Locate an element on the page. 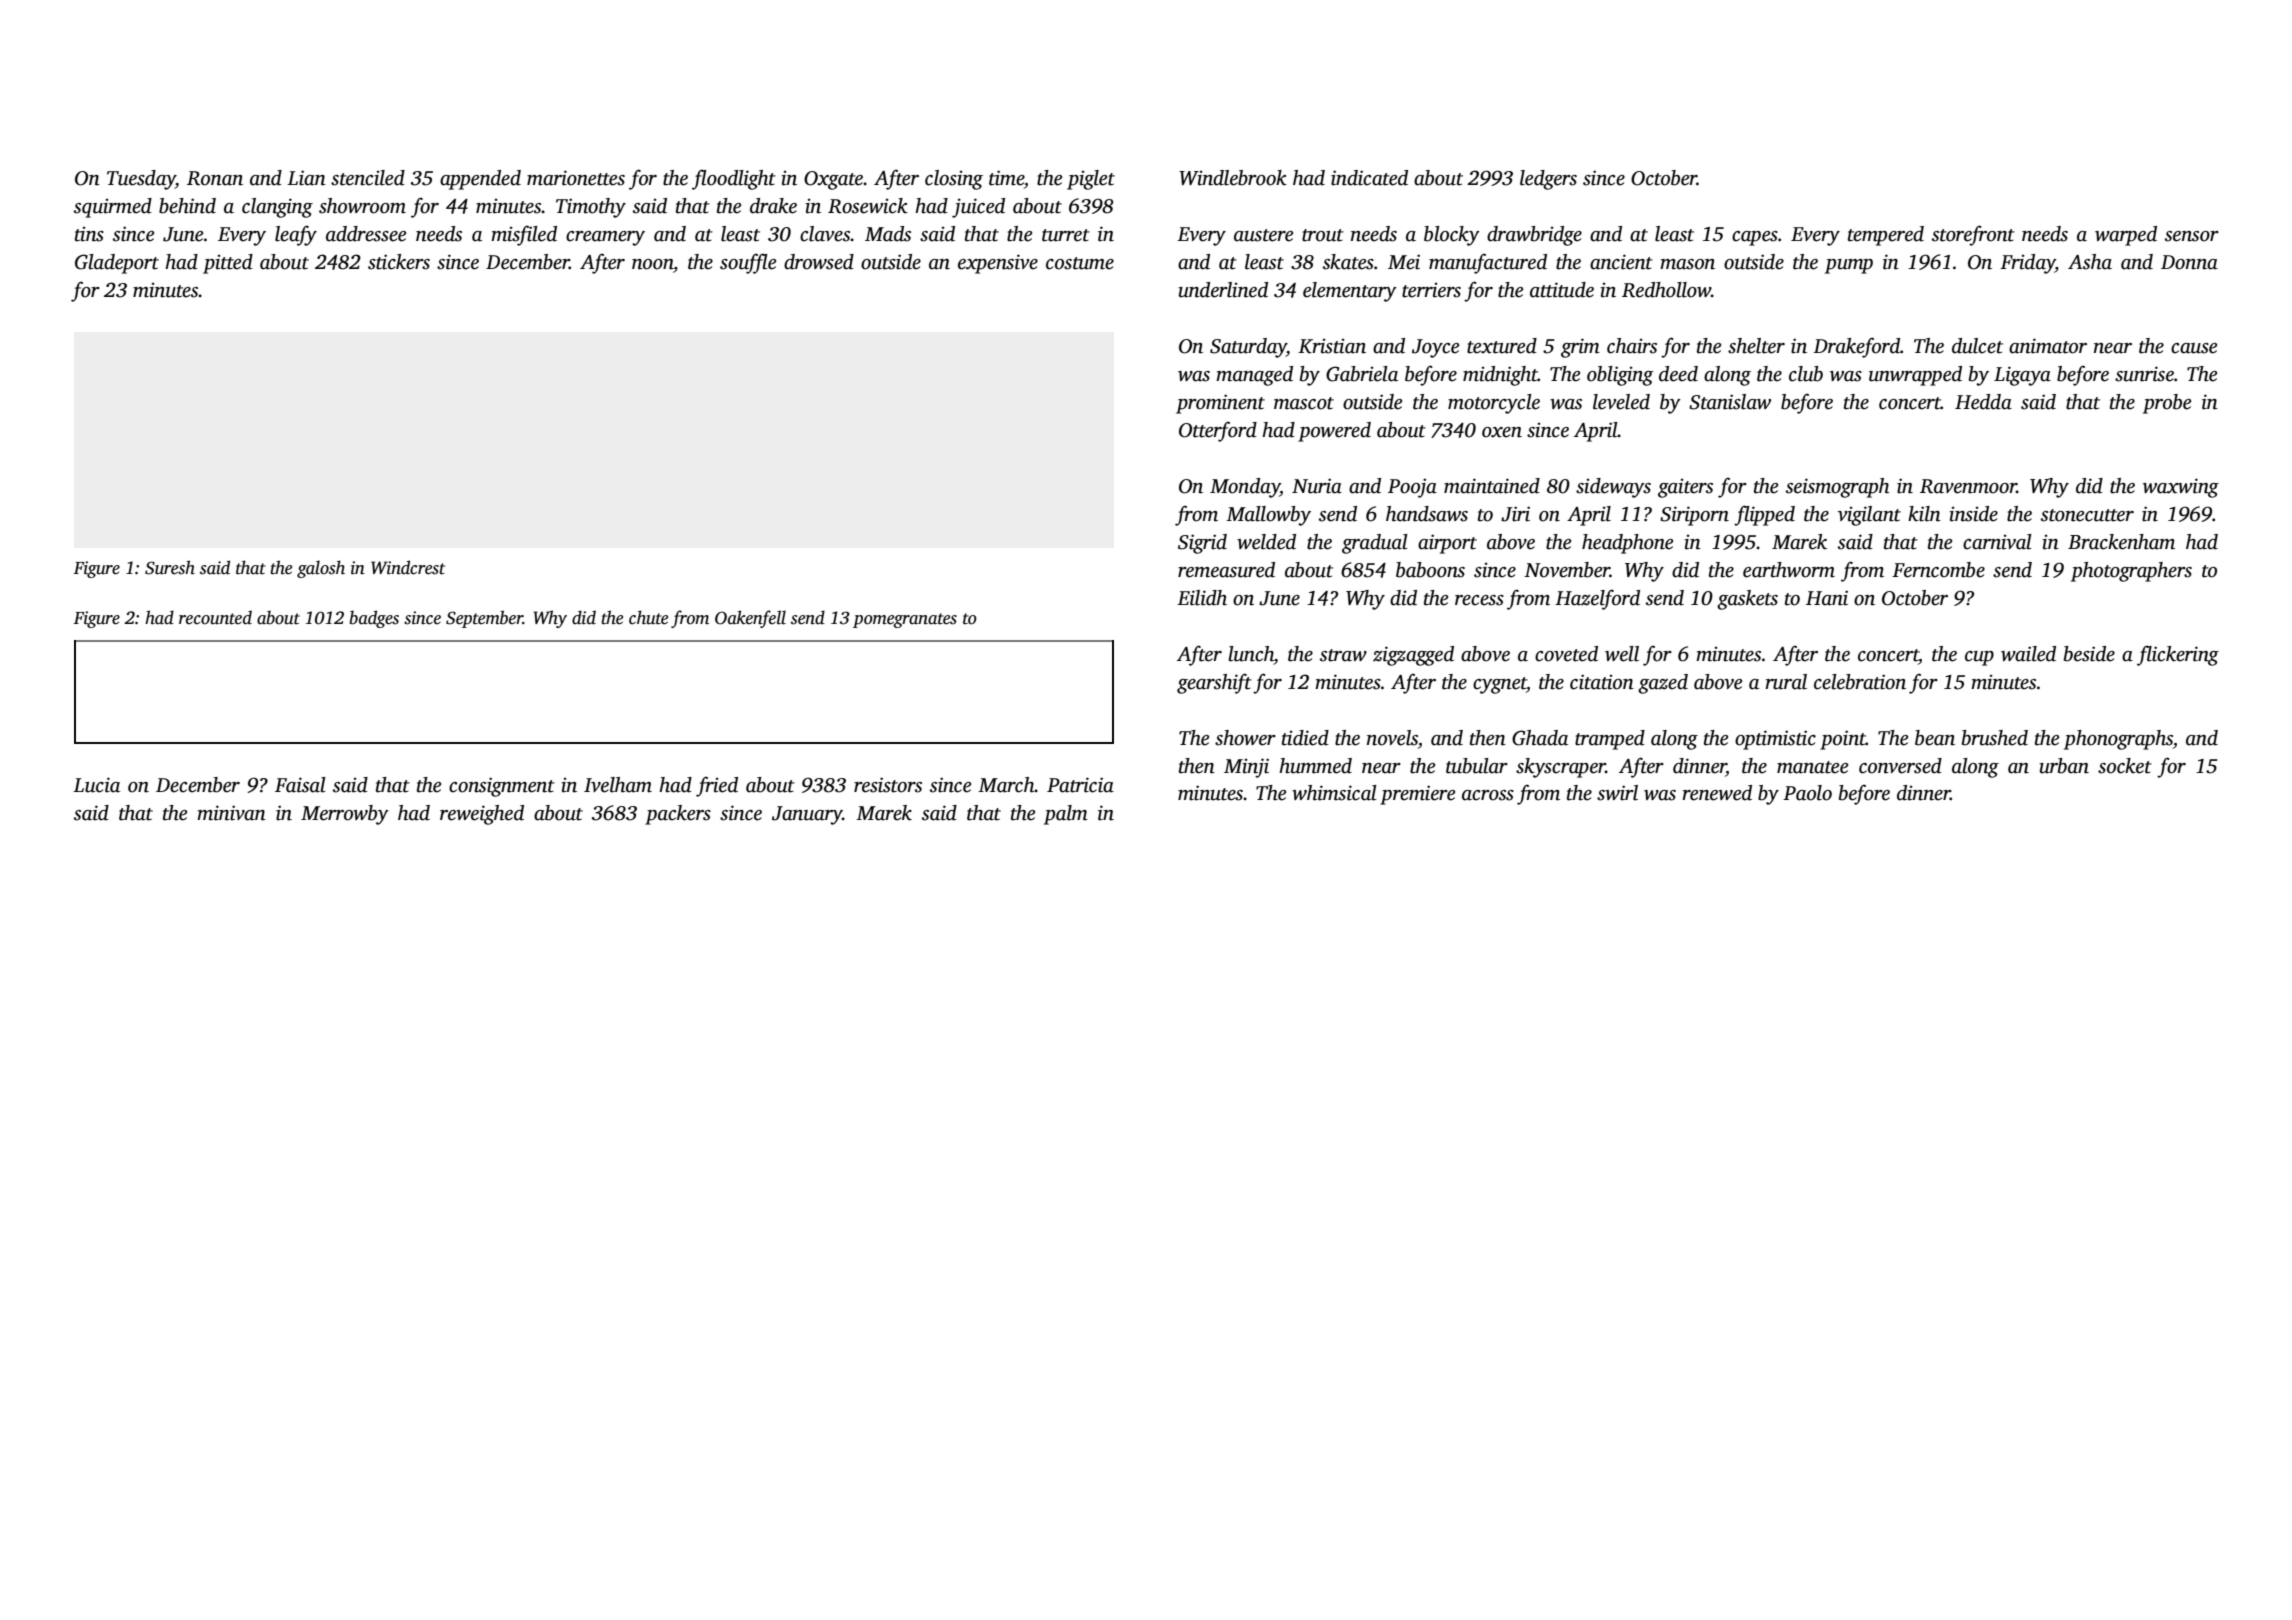 The width and height of the document is (2292, 1620). tubular is located at coordinates (1477, 766).
